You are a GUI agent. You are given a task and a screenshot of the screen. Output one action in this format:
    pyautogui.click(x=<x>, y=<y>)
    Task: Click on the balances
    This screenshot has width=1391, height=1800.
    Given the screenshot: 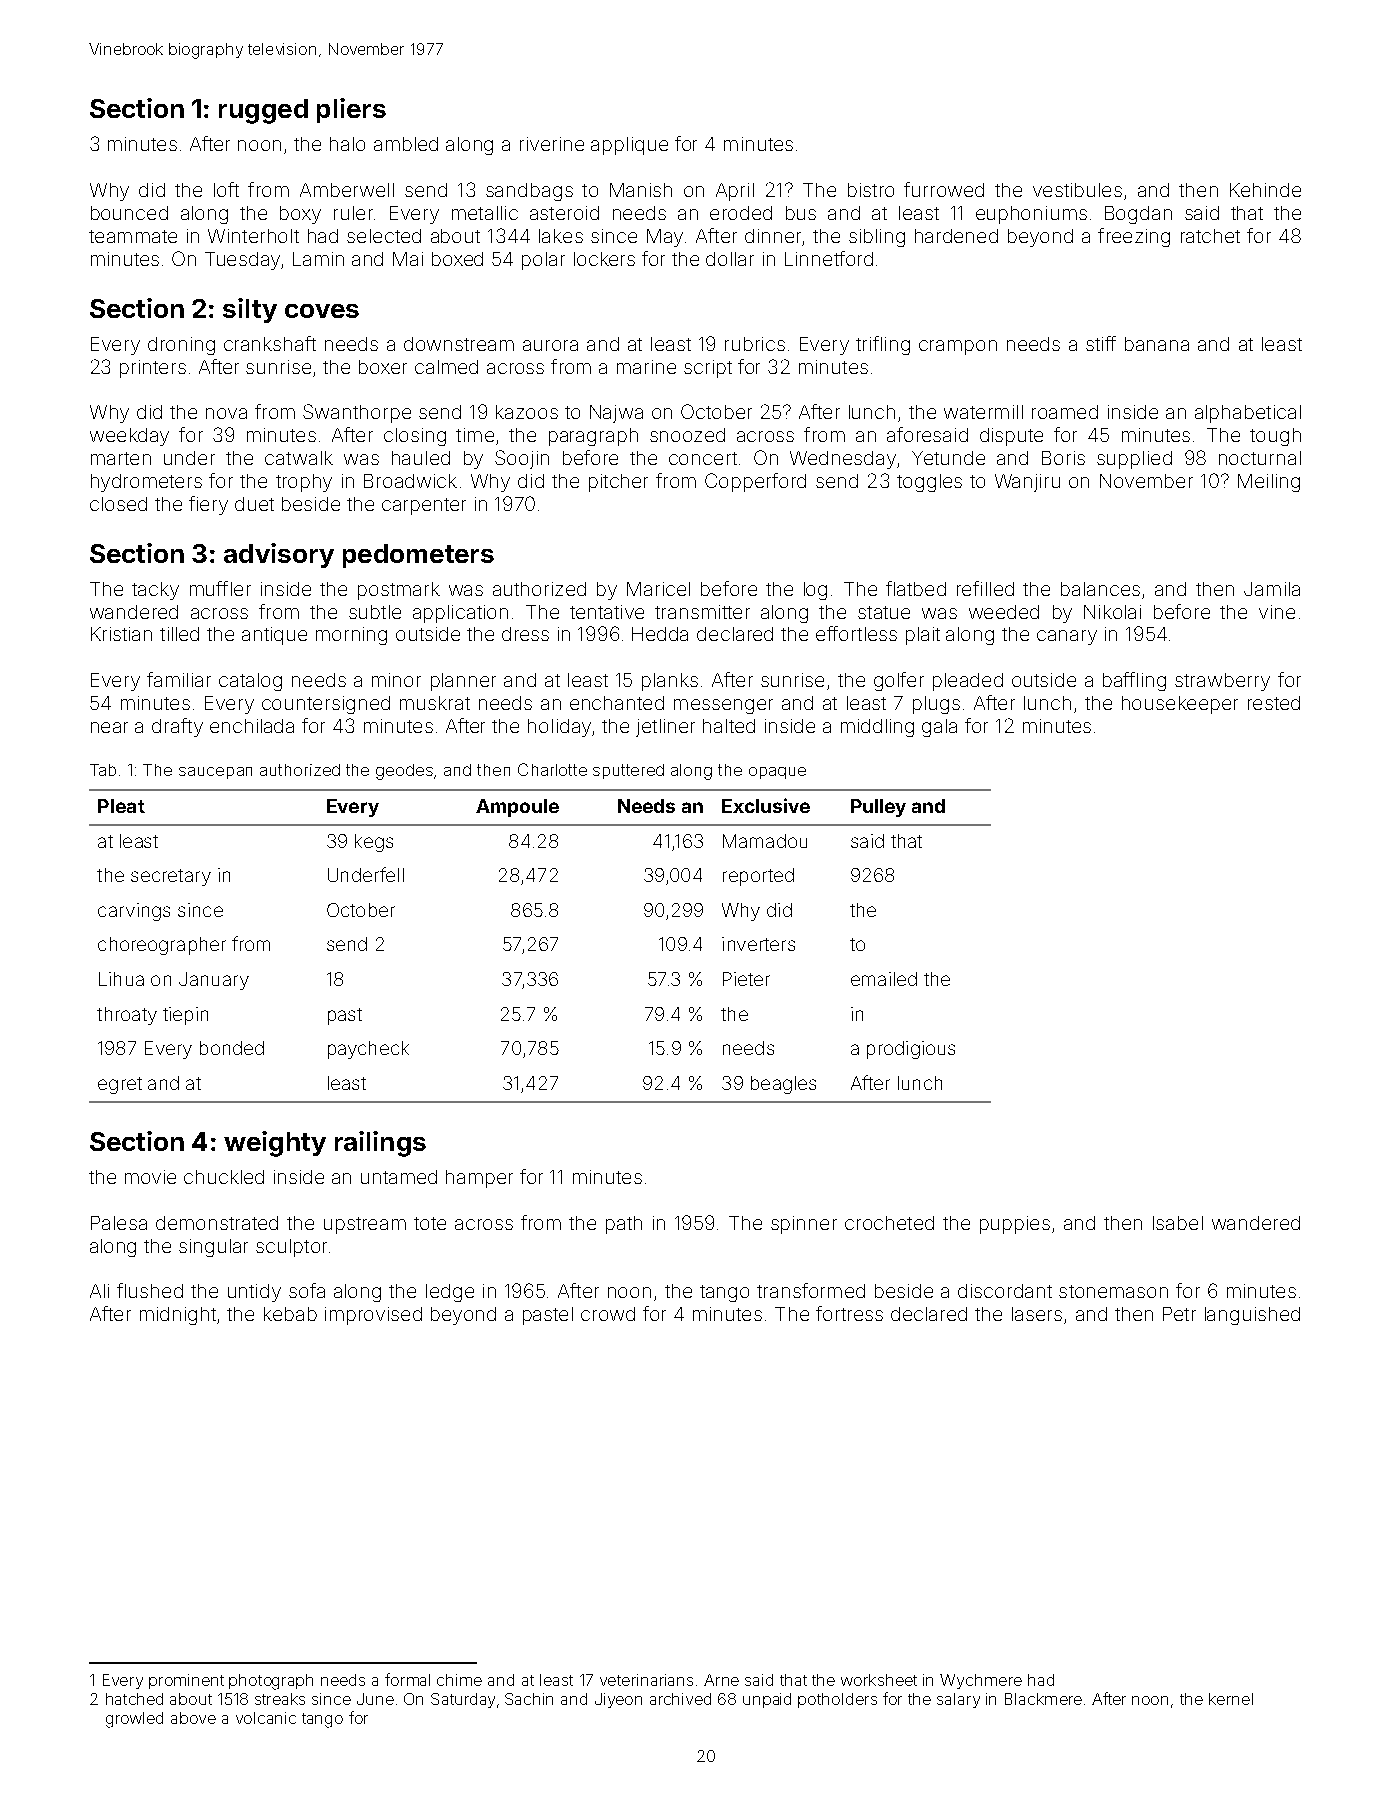 What is the action you would take?
    pyautogui.click(x=1100, y=589)
